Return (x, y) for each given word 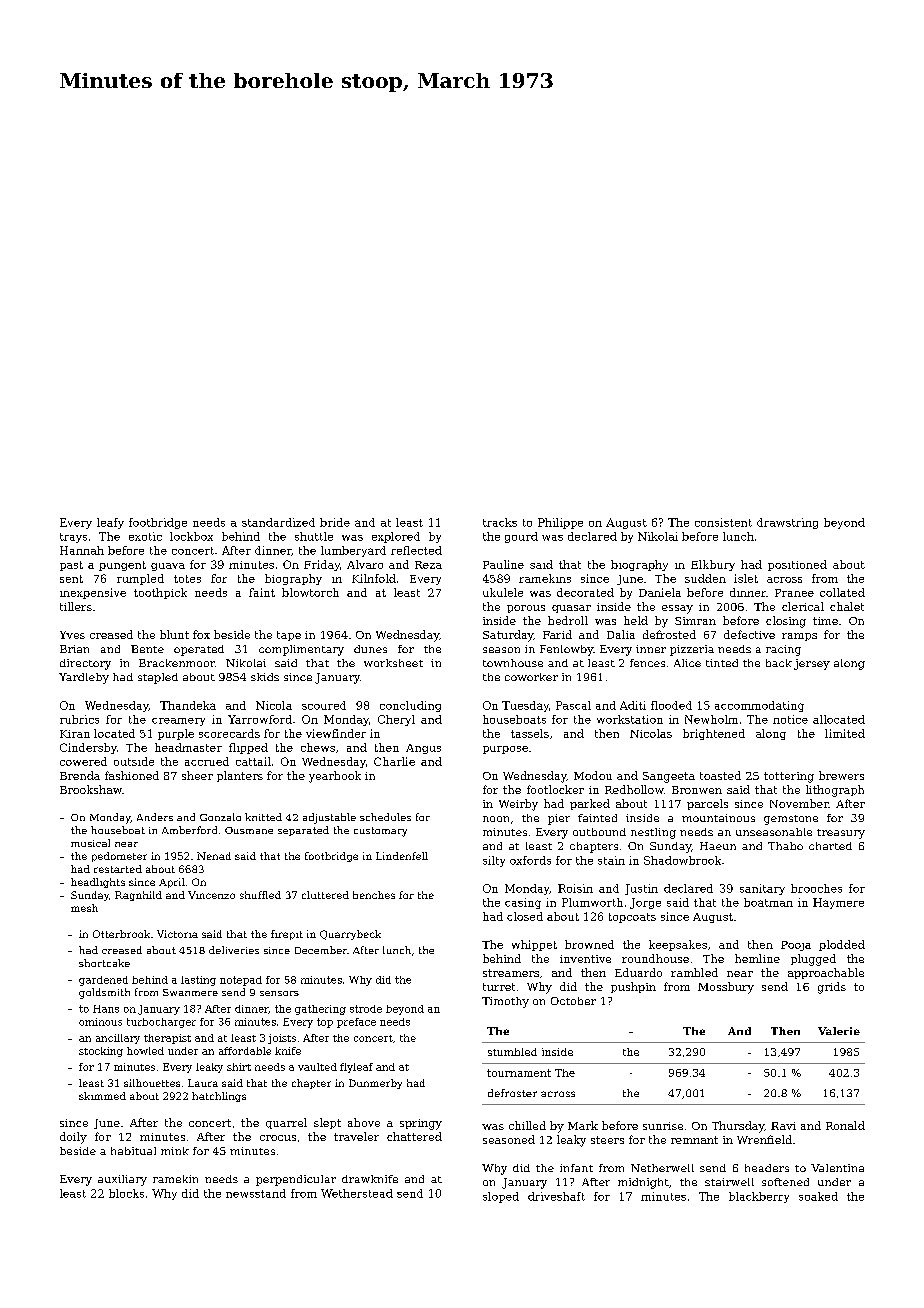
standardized (278, 522)
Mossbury (726, 988)
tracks (500, 522)
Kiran (75, 734)
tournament (519, 1073)
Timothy (505, 1002)
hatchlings (219, 1097)
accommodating (759, 706)
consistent (723, 522)
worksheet (393, 663)
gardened (103, 981)
